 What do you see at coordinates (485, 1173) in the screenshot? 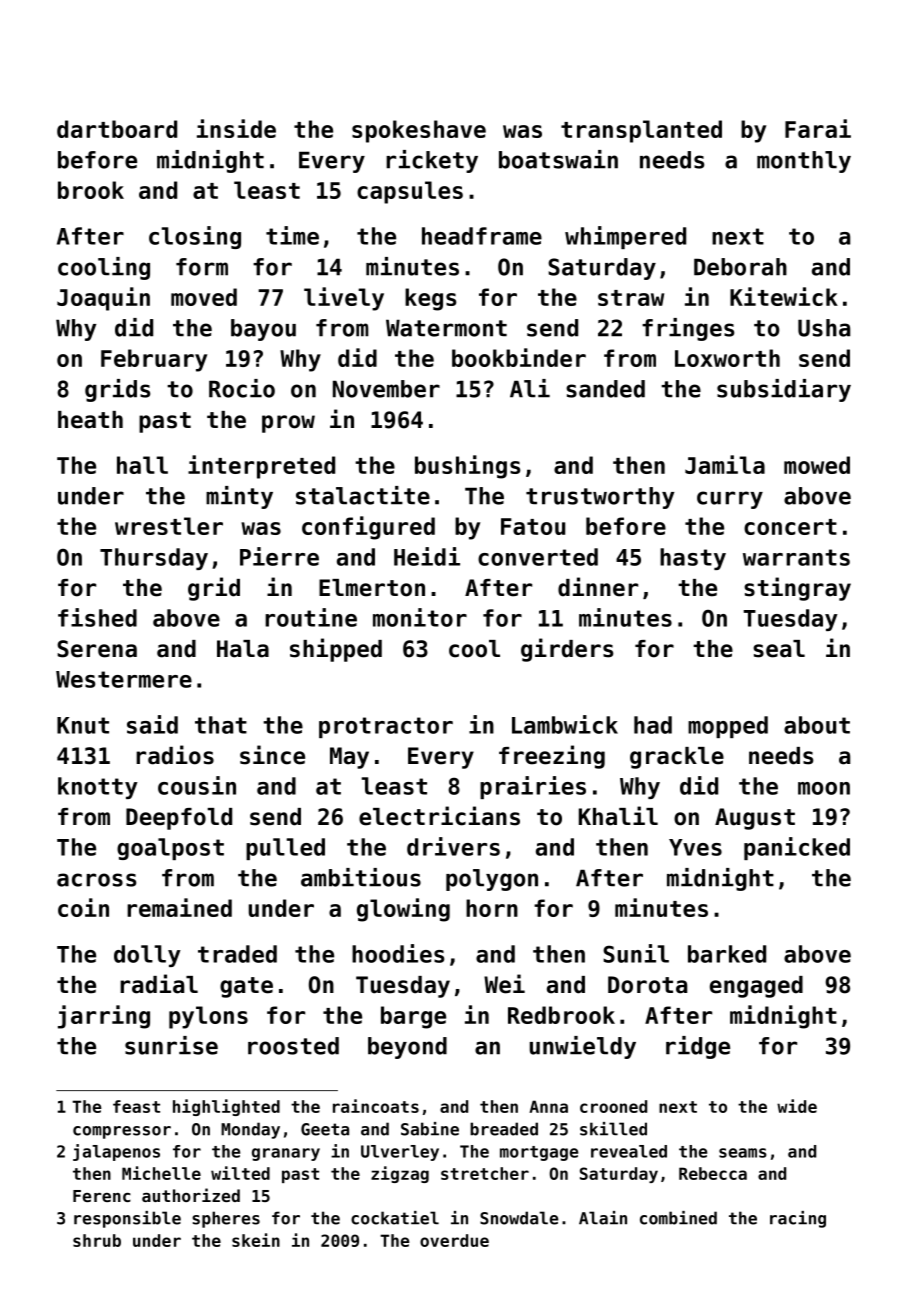
I see `stretcher` at bounding box center [485, 1173].
